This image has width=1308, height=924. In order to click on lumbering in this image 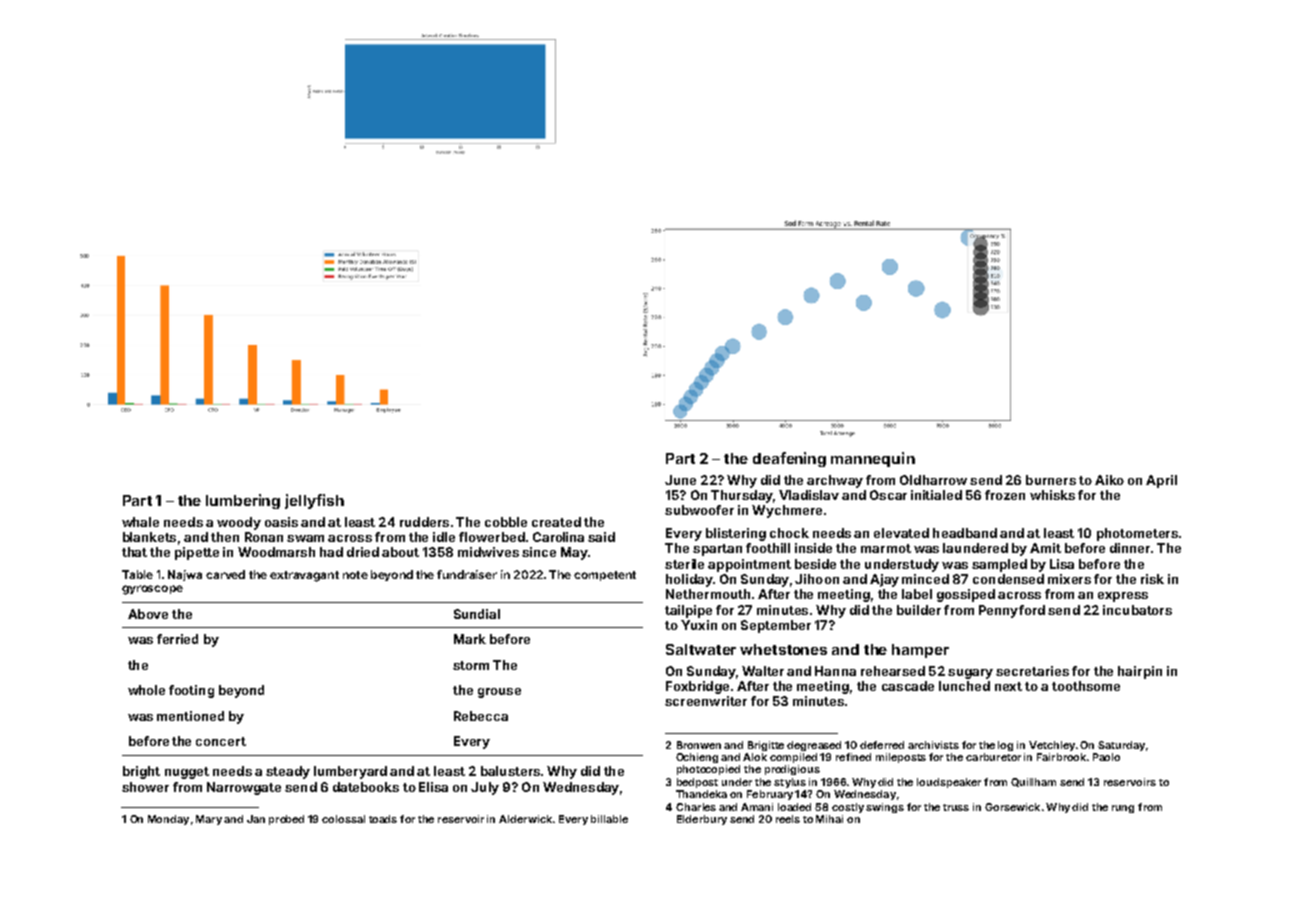, I will do `click(243, 501)`.
